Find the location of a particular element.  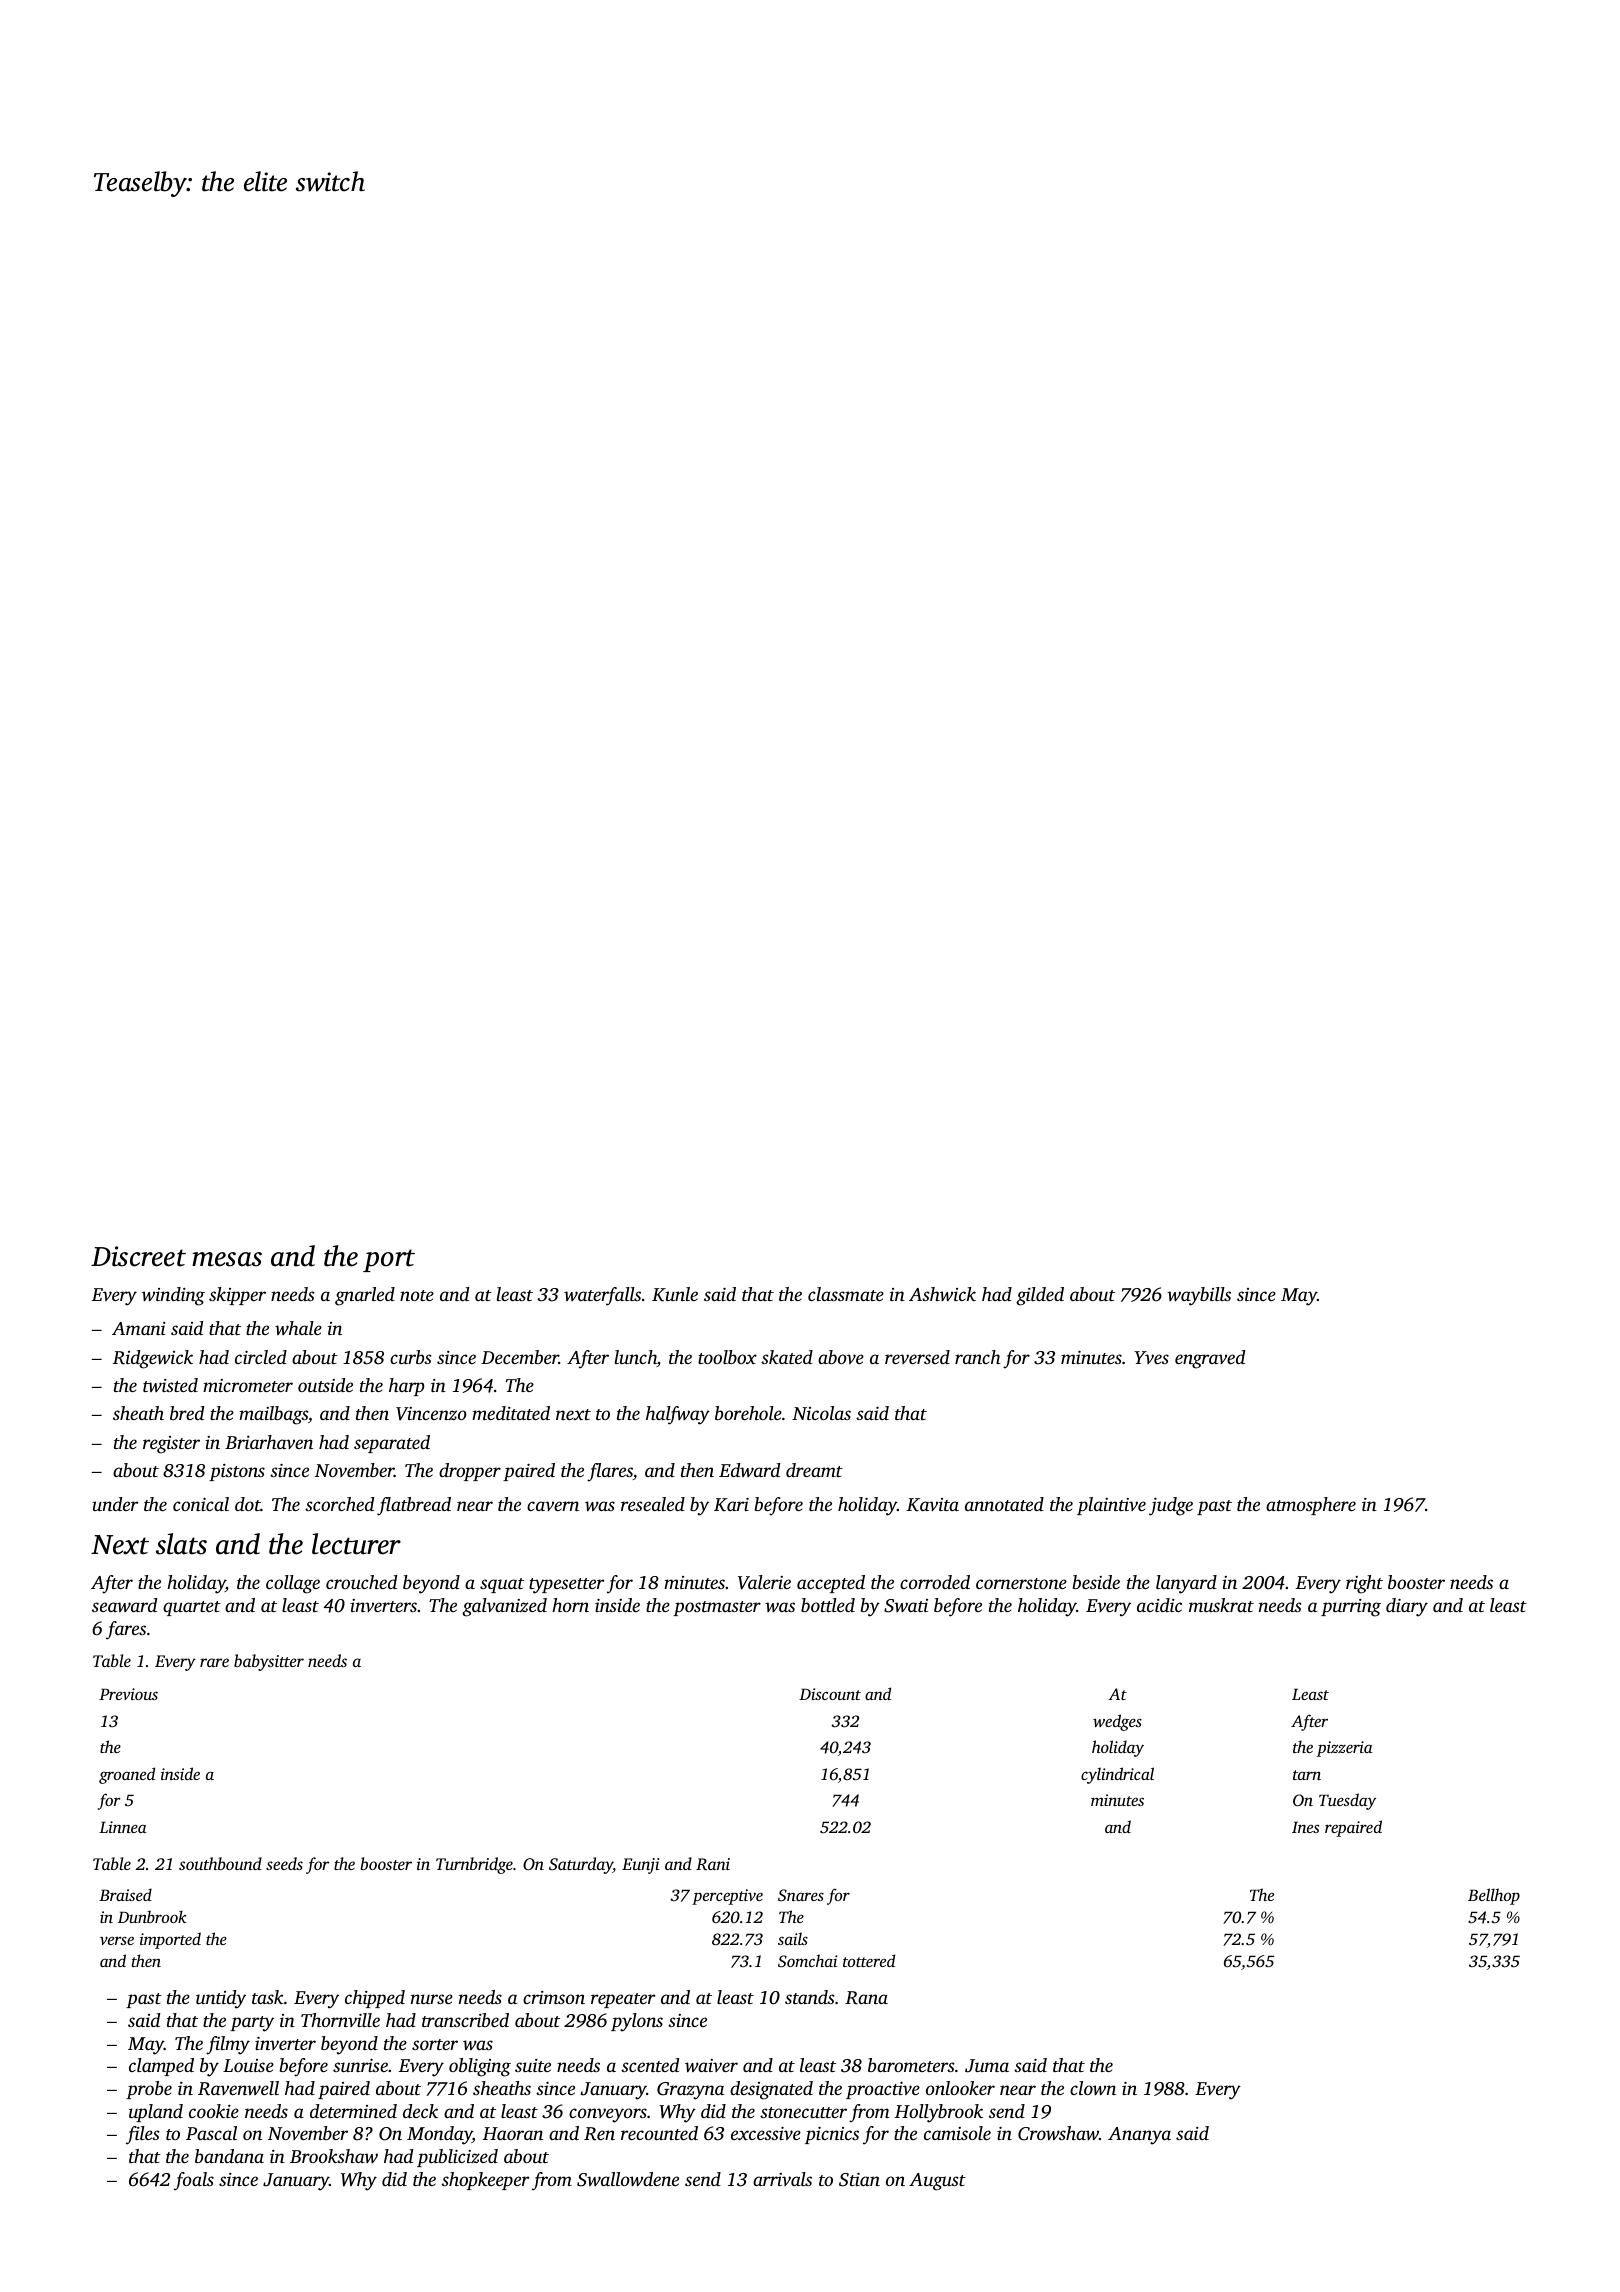

Ananya is located at coordinates (1139, 2136).
